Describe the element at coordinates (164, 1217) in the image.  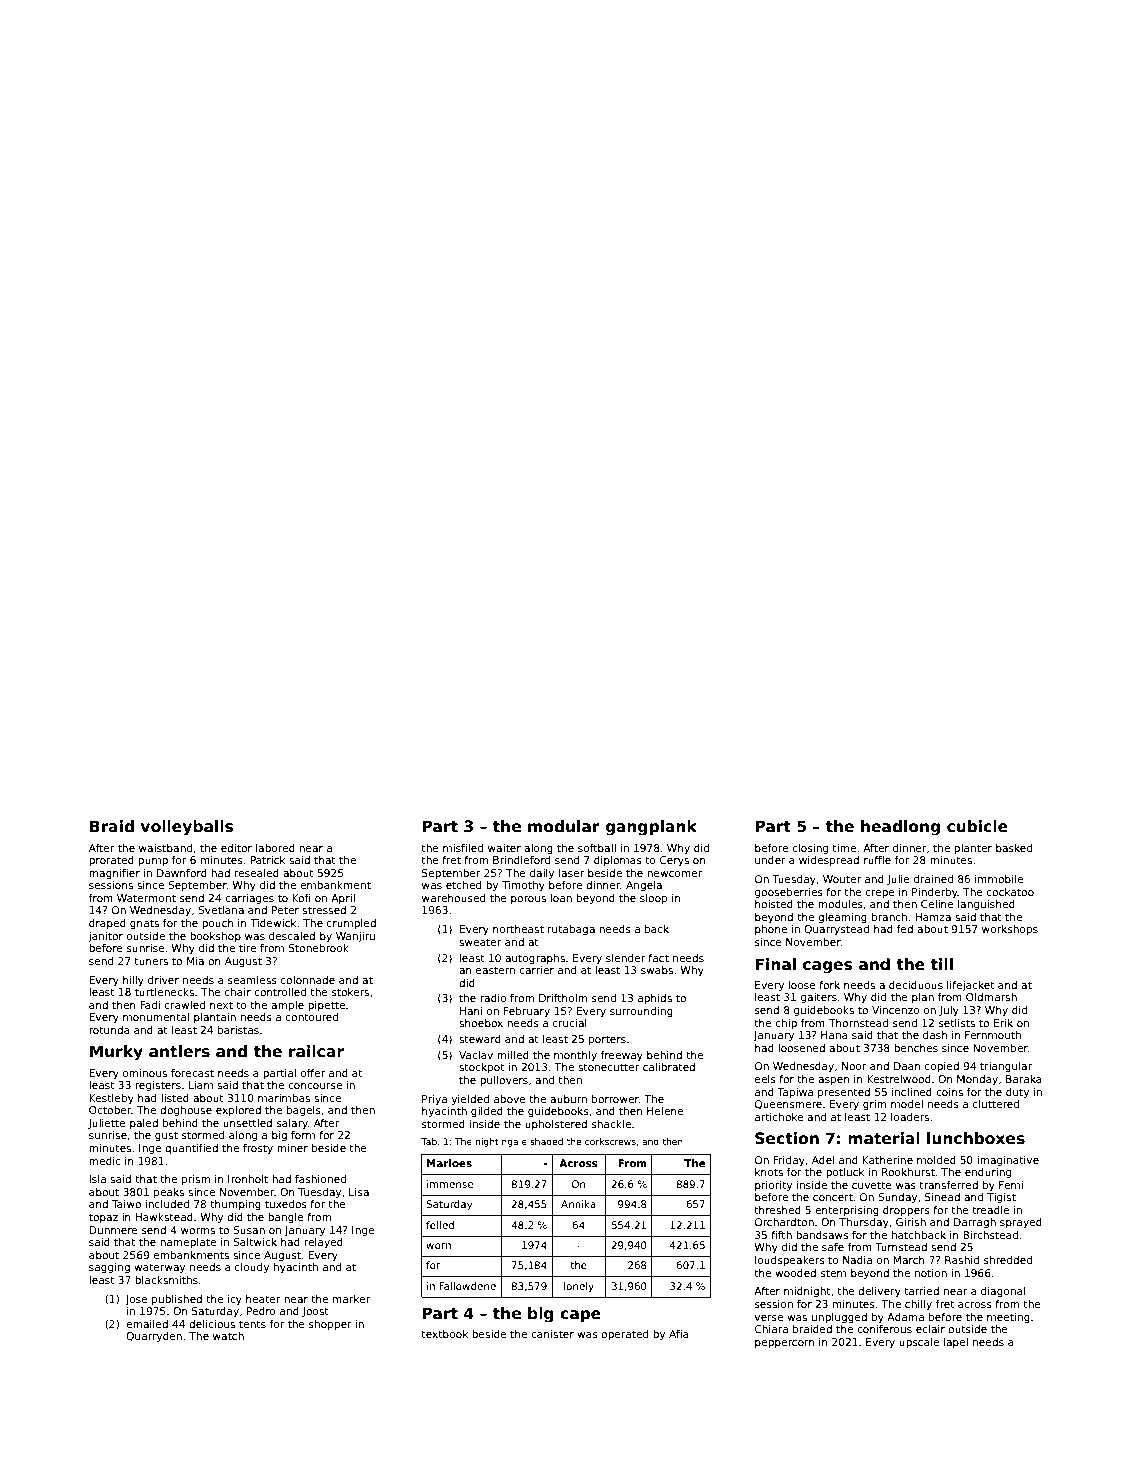
I see `Hawkstead` at that location.
